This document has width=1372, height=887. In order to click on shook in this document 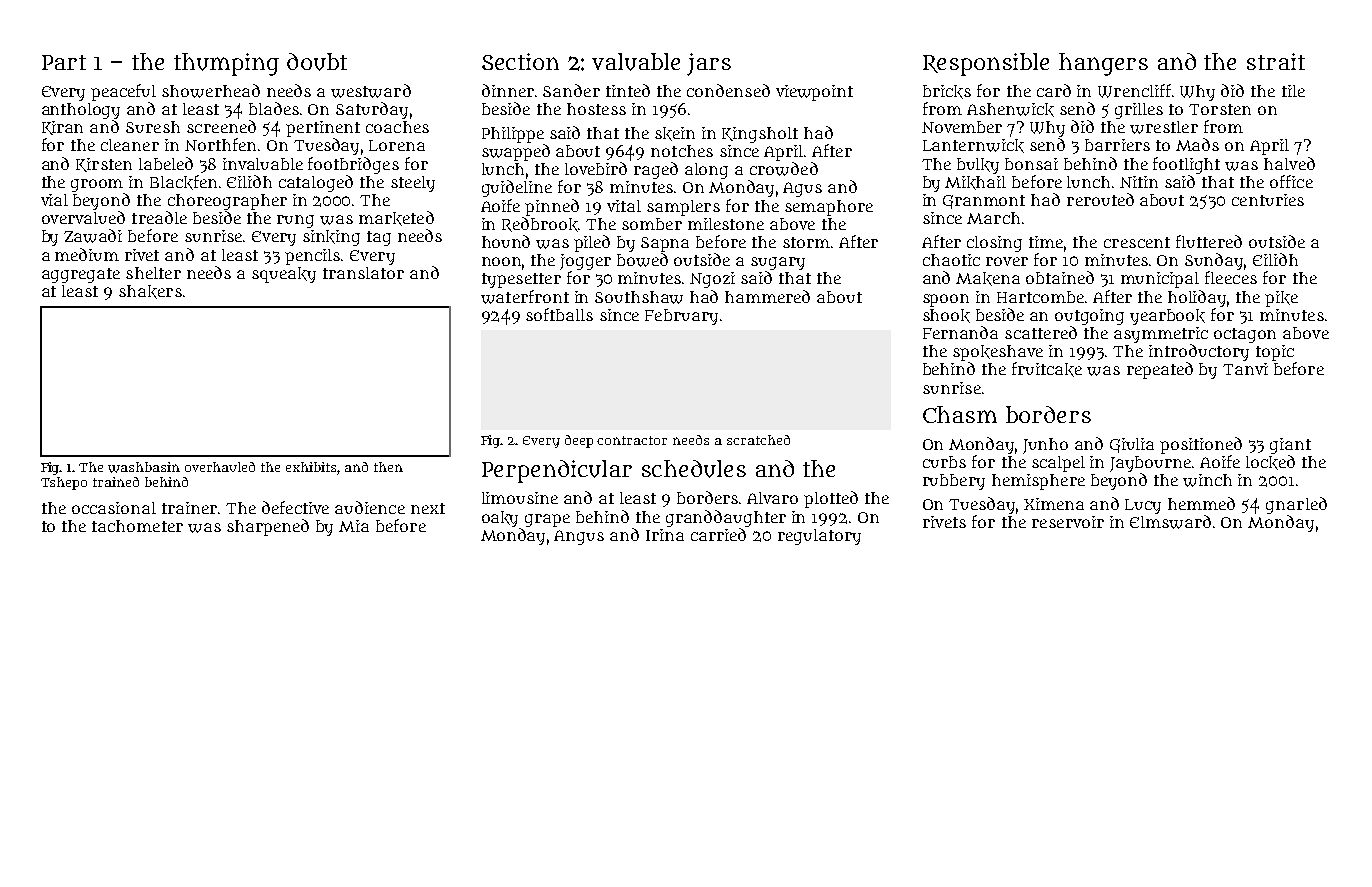, I will do `click(946, 316)`.
